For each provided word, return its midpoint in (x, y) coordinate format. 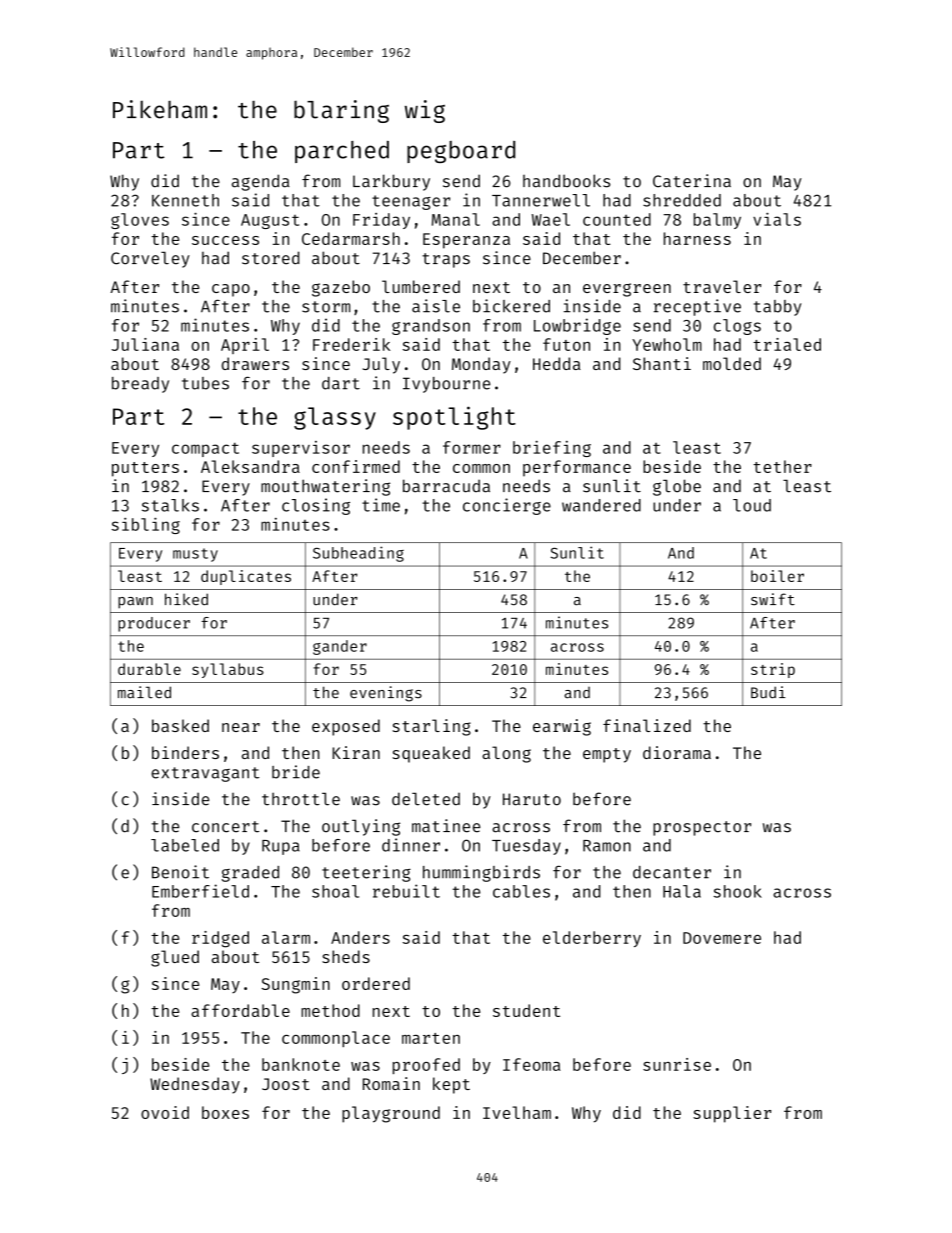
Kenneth (185, 200)
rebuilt (406, 891)
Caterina (692, 181)
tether (782, 466)
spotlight (454, 418)
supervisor (301, 449)
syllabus (228, 670)
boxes (225, 1112)
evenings (386, 694)
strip (773, 670)
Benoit (180, 872)
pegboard (461, 152)
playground (391, 1114)
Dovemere (722, 938)
